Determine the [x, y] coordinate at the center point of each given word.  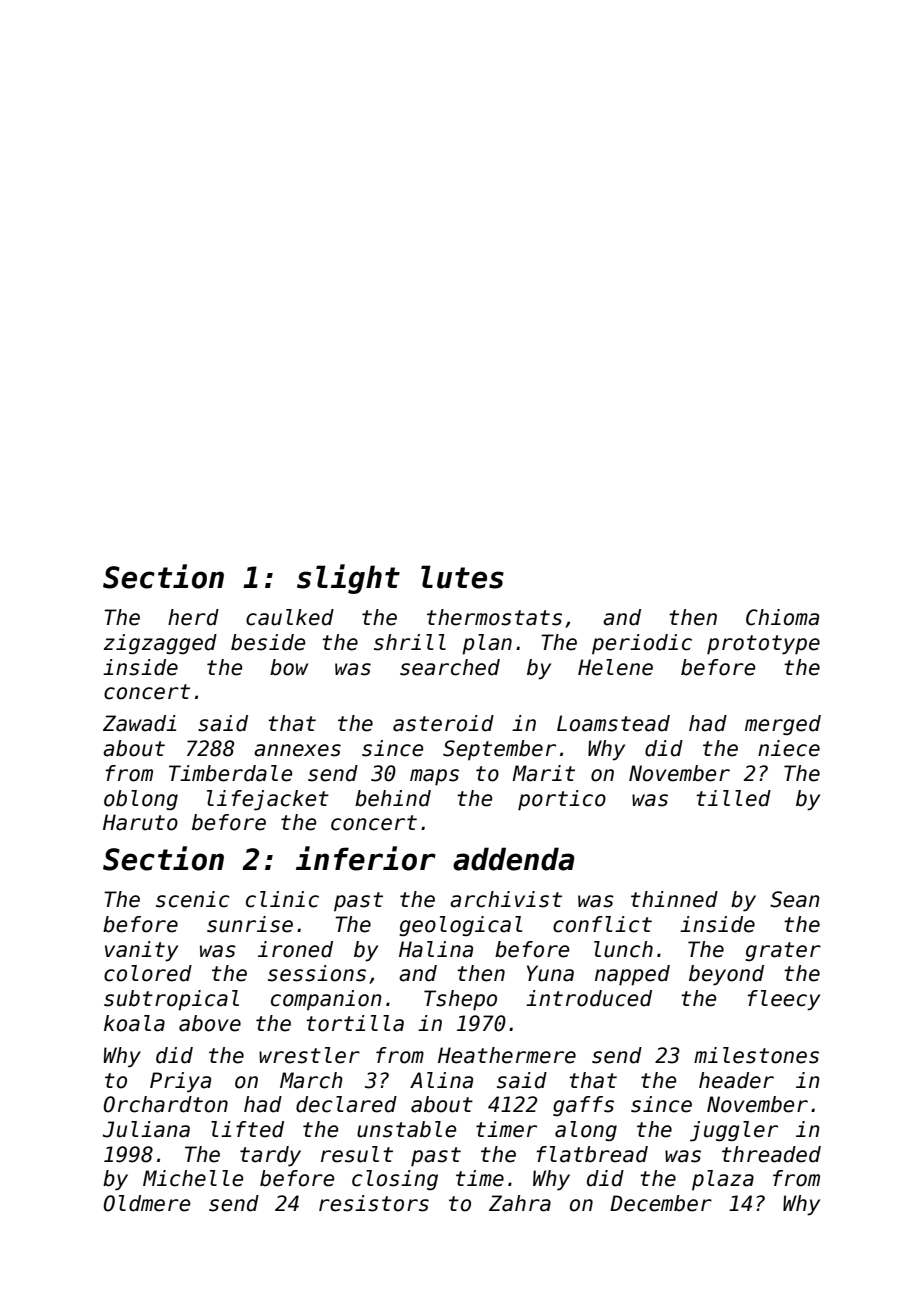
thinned [674, 899]
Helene [615, 667]
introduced [589, 998]
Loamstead [613, 723]
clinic [282, 899]
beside [268, 642]
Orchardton [166, 1104]
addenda [514, 859]
